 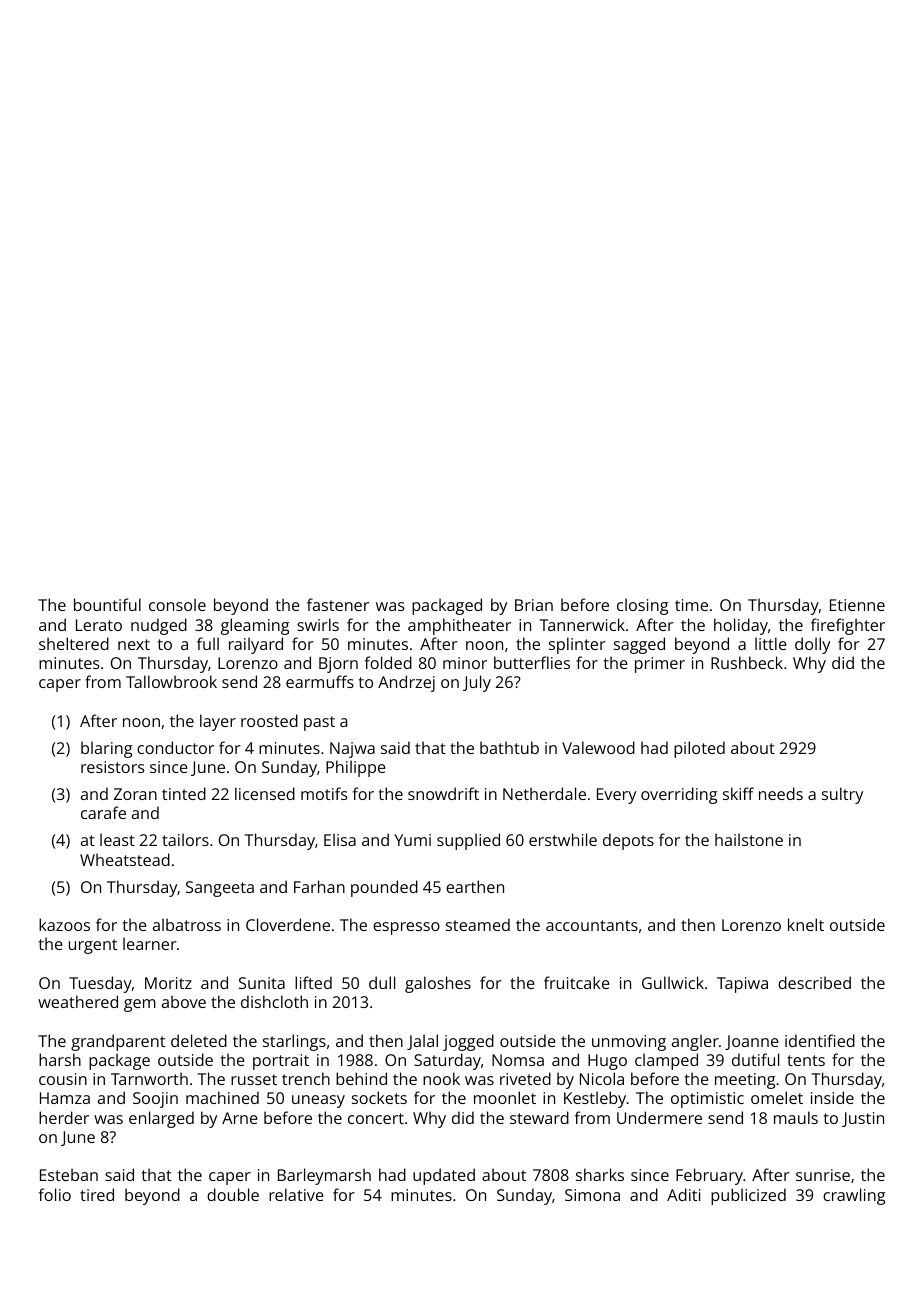 I want to click on identified, so click(x=820, y=1040).
